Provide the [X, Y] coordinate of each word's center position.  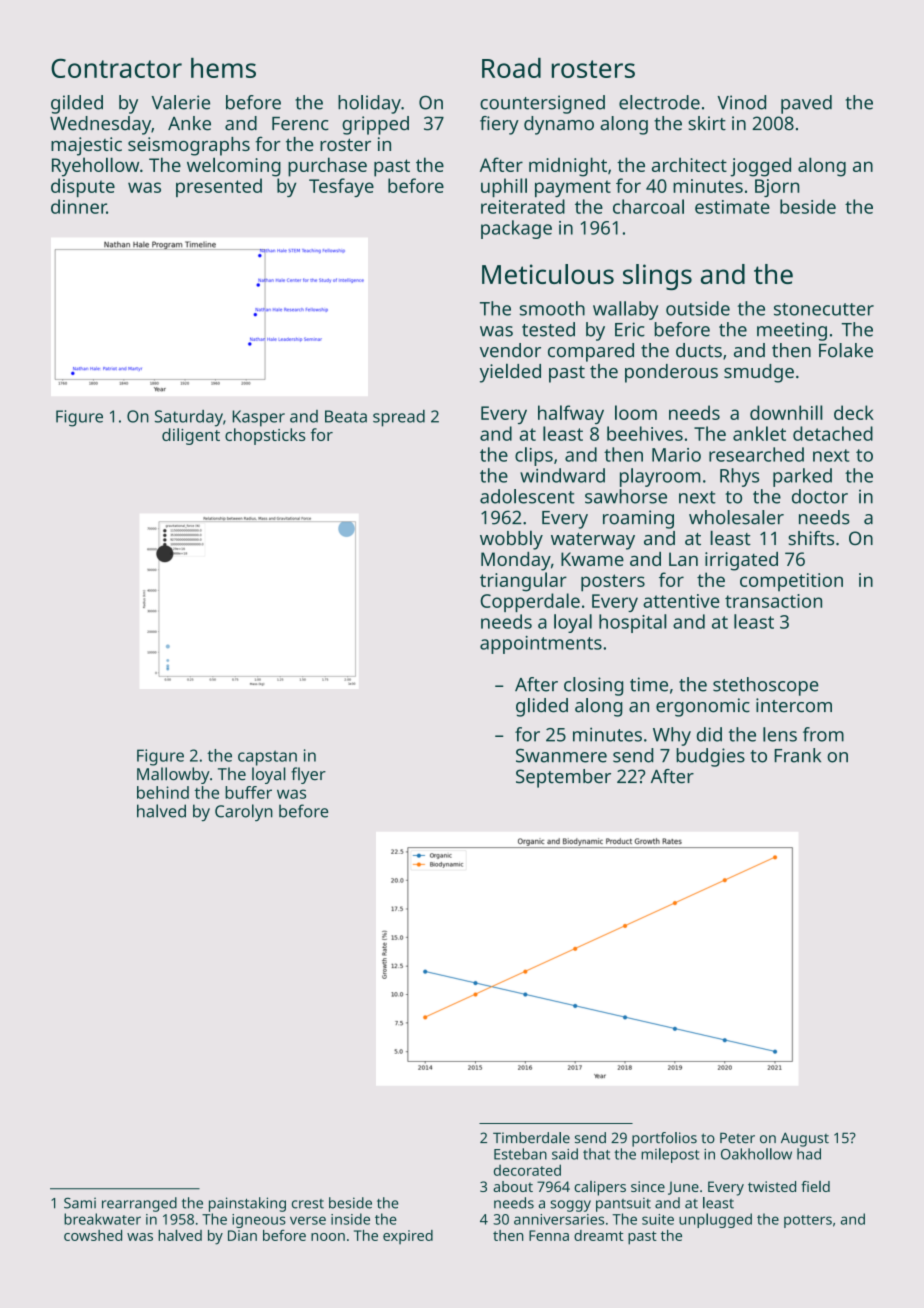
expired [408, 1237]
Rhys [739, 477]
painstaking [247, 1204]
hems [223, 68]
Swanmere [561, 755]
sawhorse [626, 496]
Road [511, 68]
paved [806, 104]
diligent [191, 436]
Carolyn [244, 812]
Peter [737, 1138]
